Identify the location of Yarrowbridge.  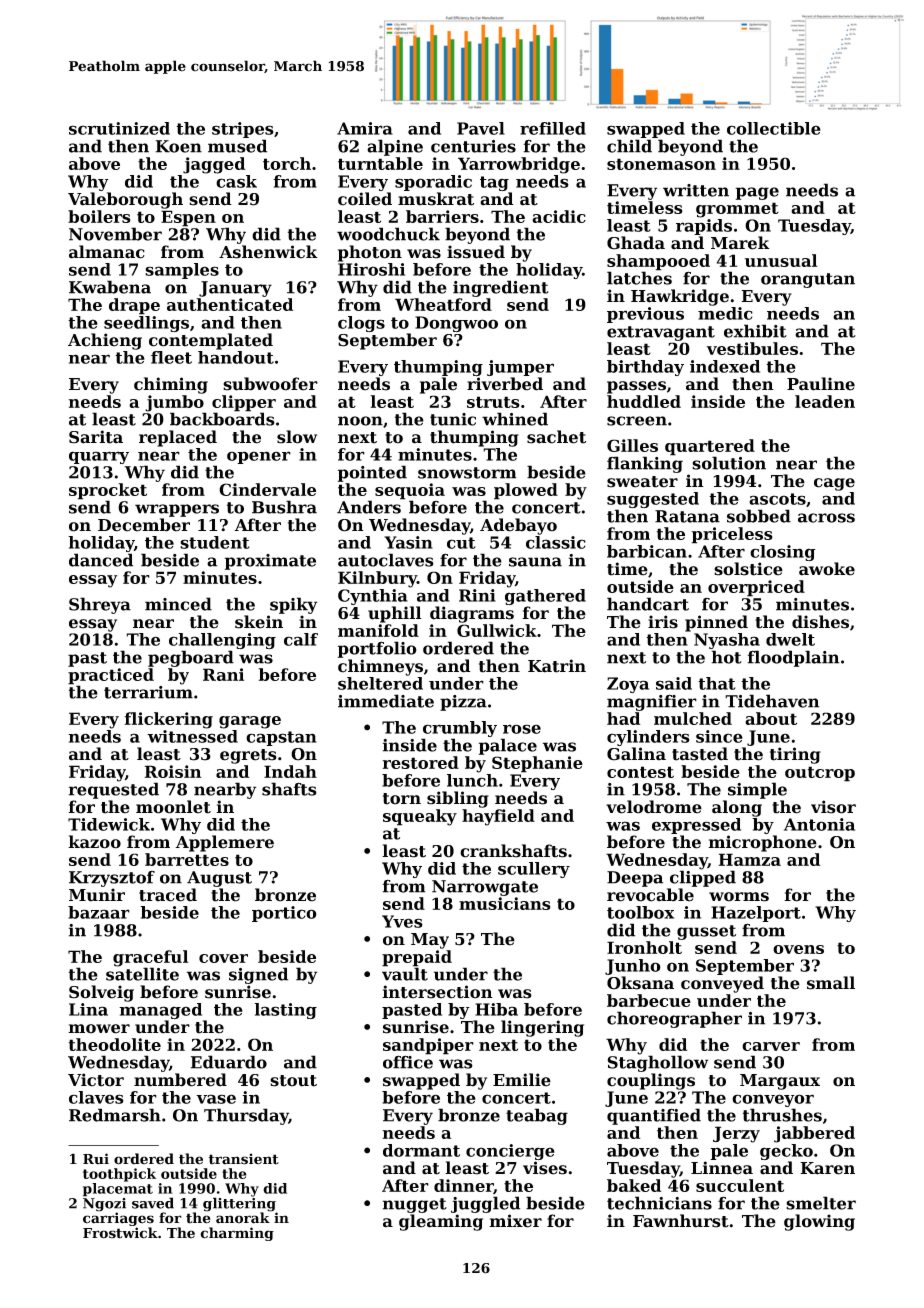
(519, 165).
